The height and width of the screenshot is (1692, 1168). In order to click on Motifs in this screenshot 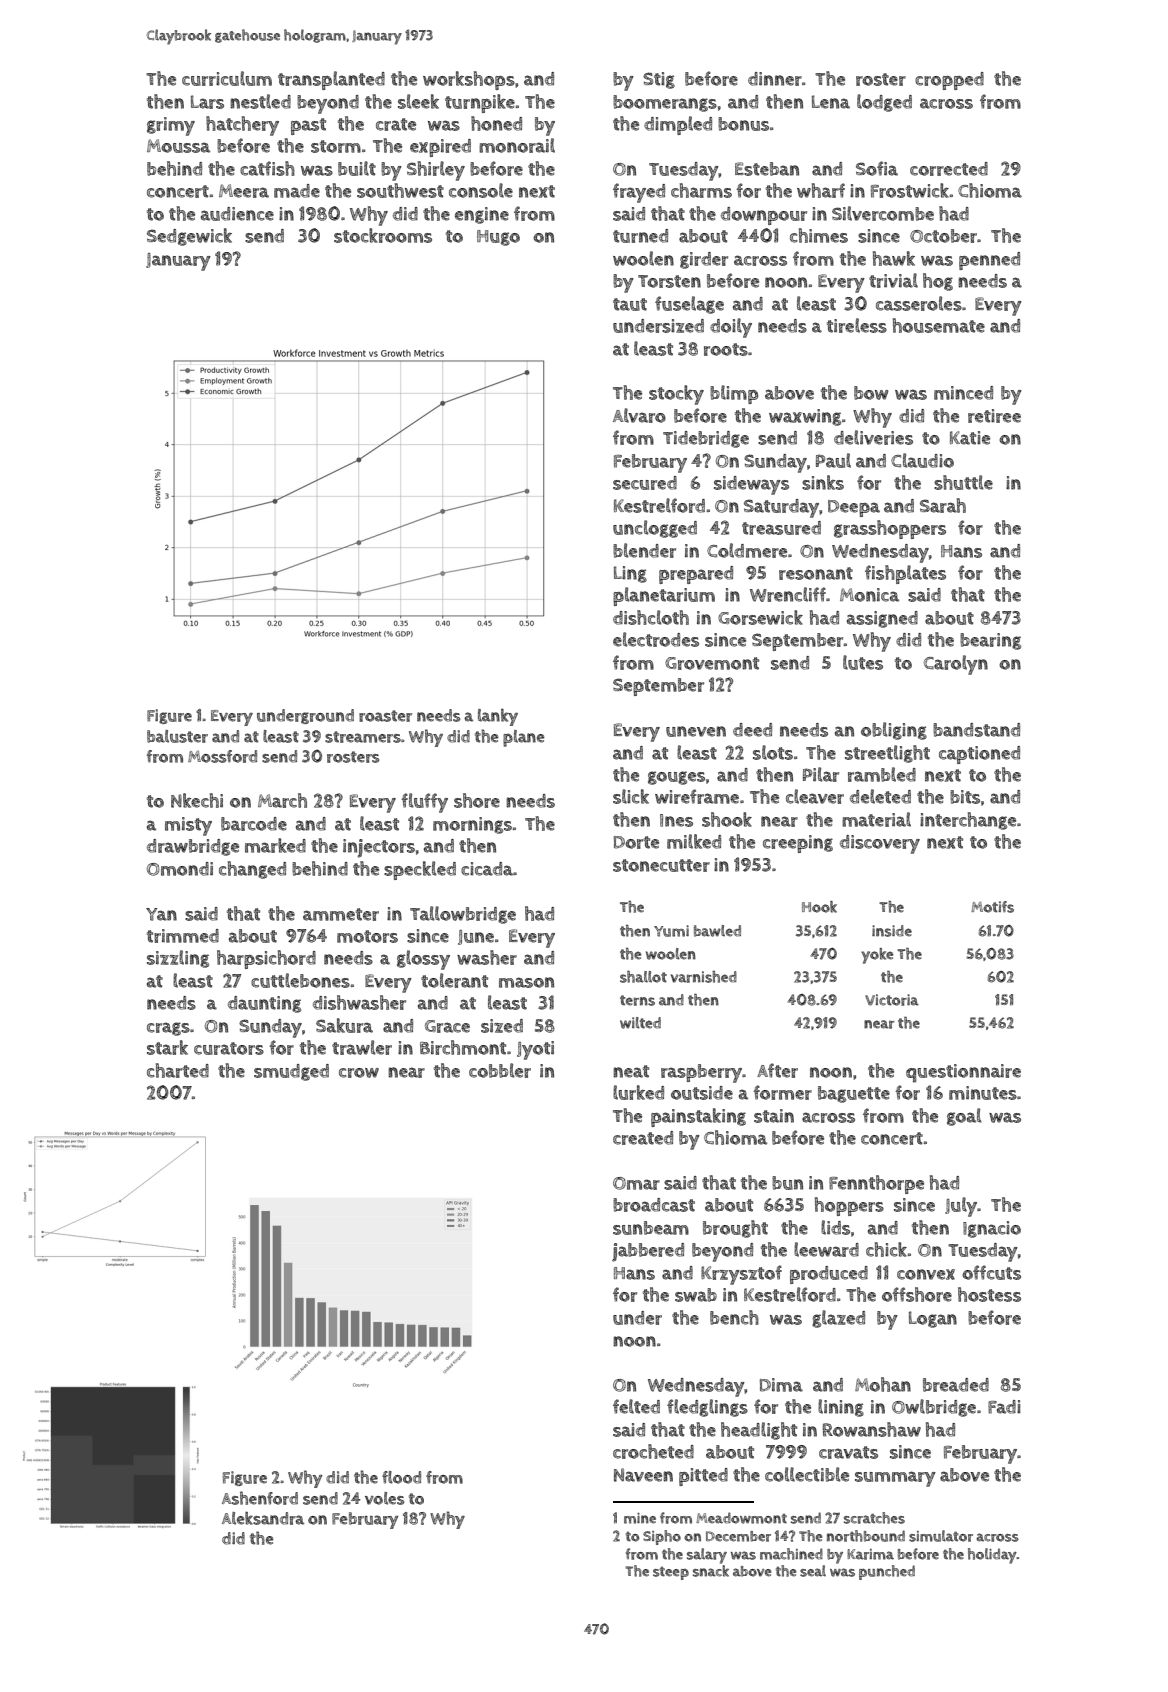, I will do `click(992, 907)`.
